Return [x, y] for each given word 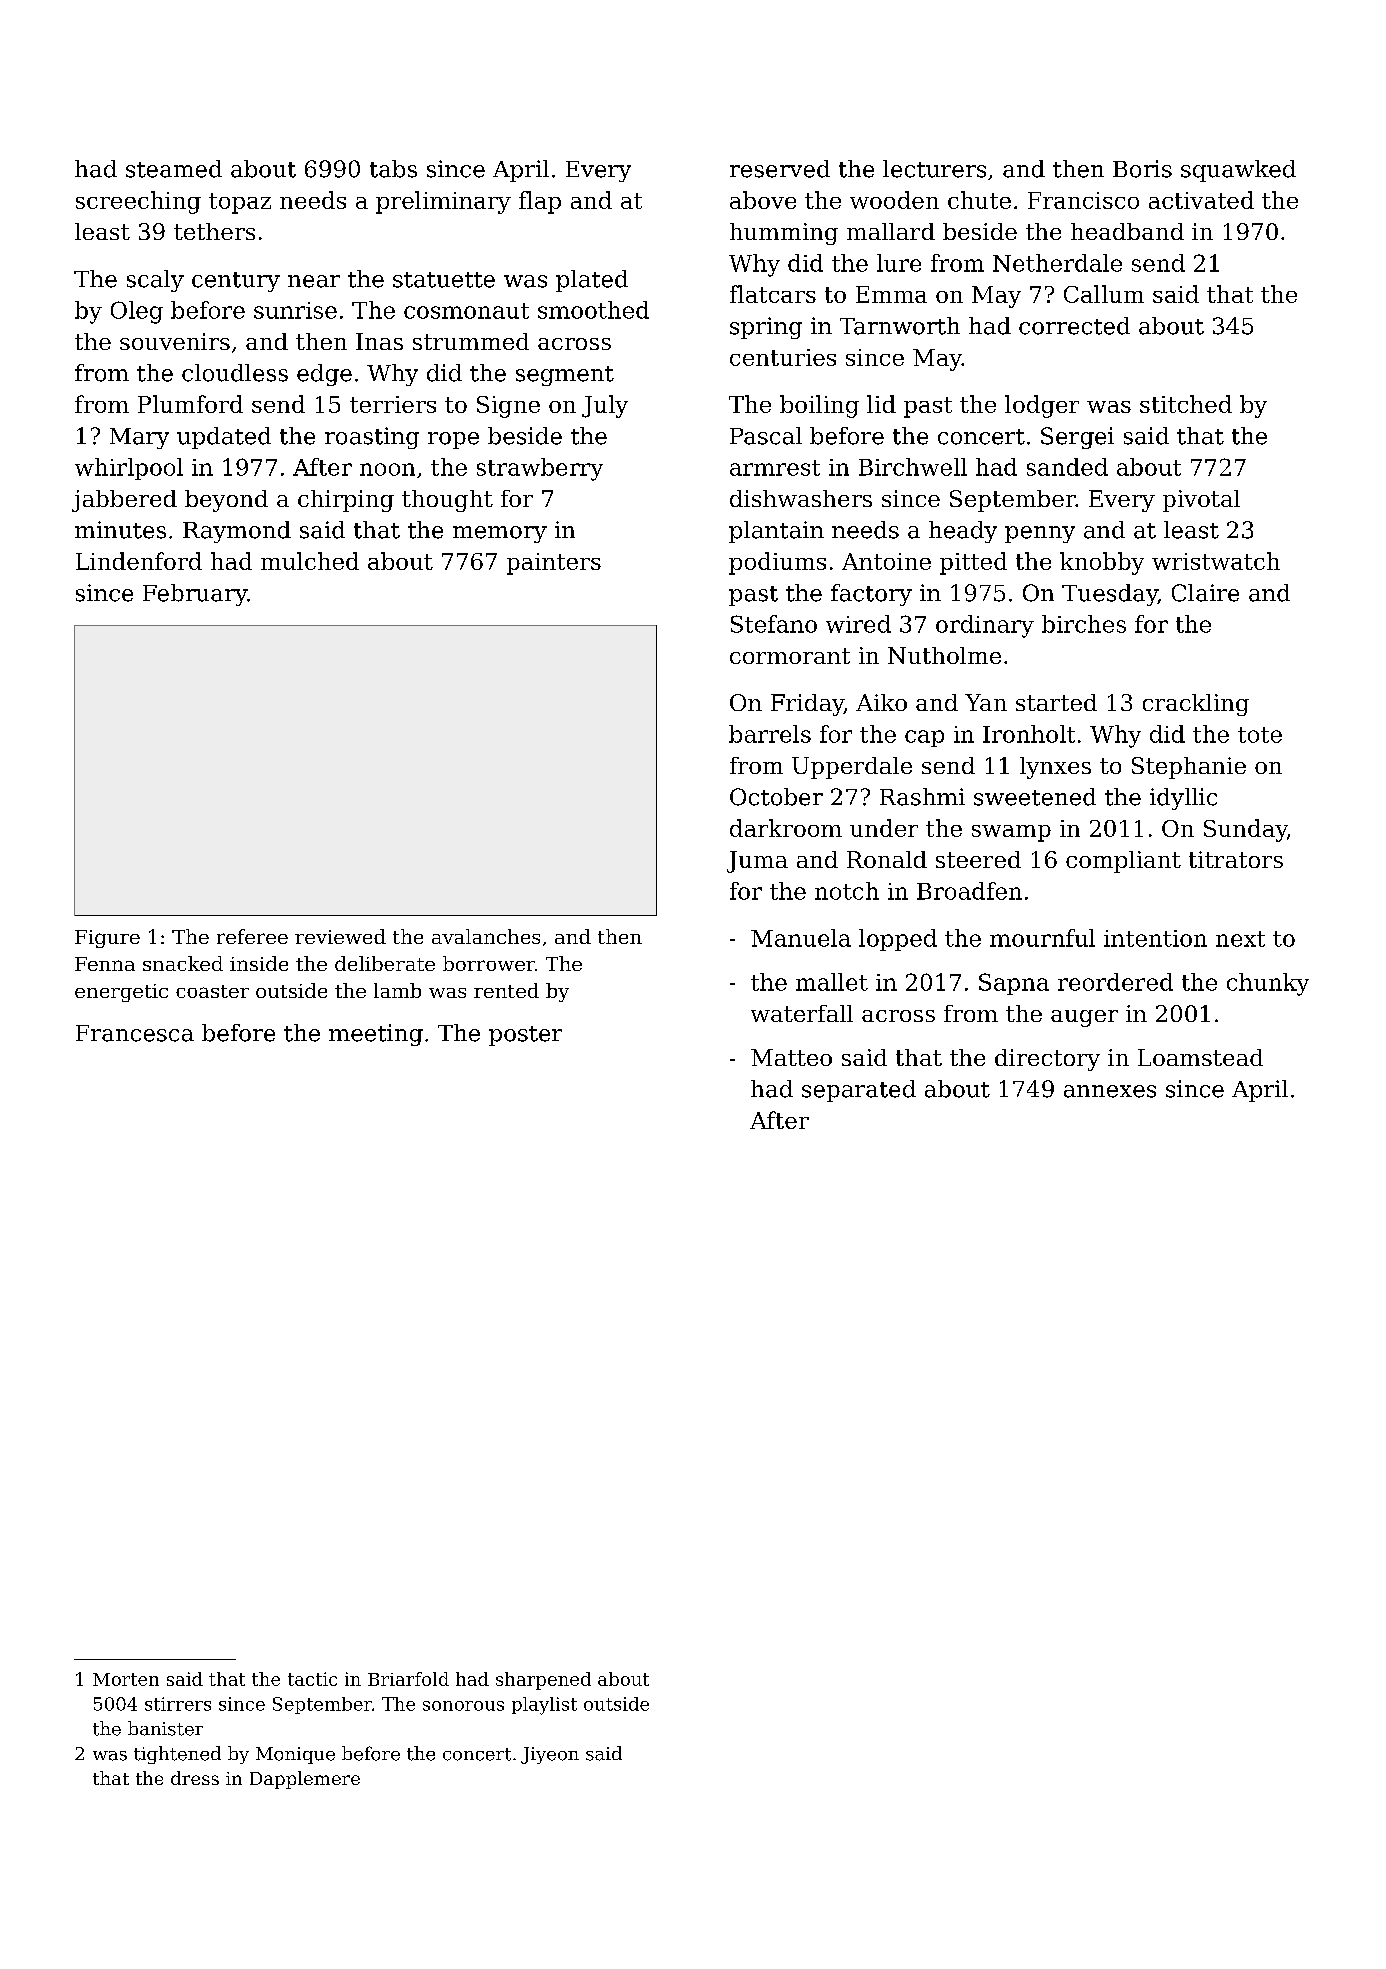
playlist [544, 1706]
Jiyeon [550, 1755]
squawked [1238, 171]
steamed [174, 169]
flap [540, 202]
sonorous [463, 1706]
